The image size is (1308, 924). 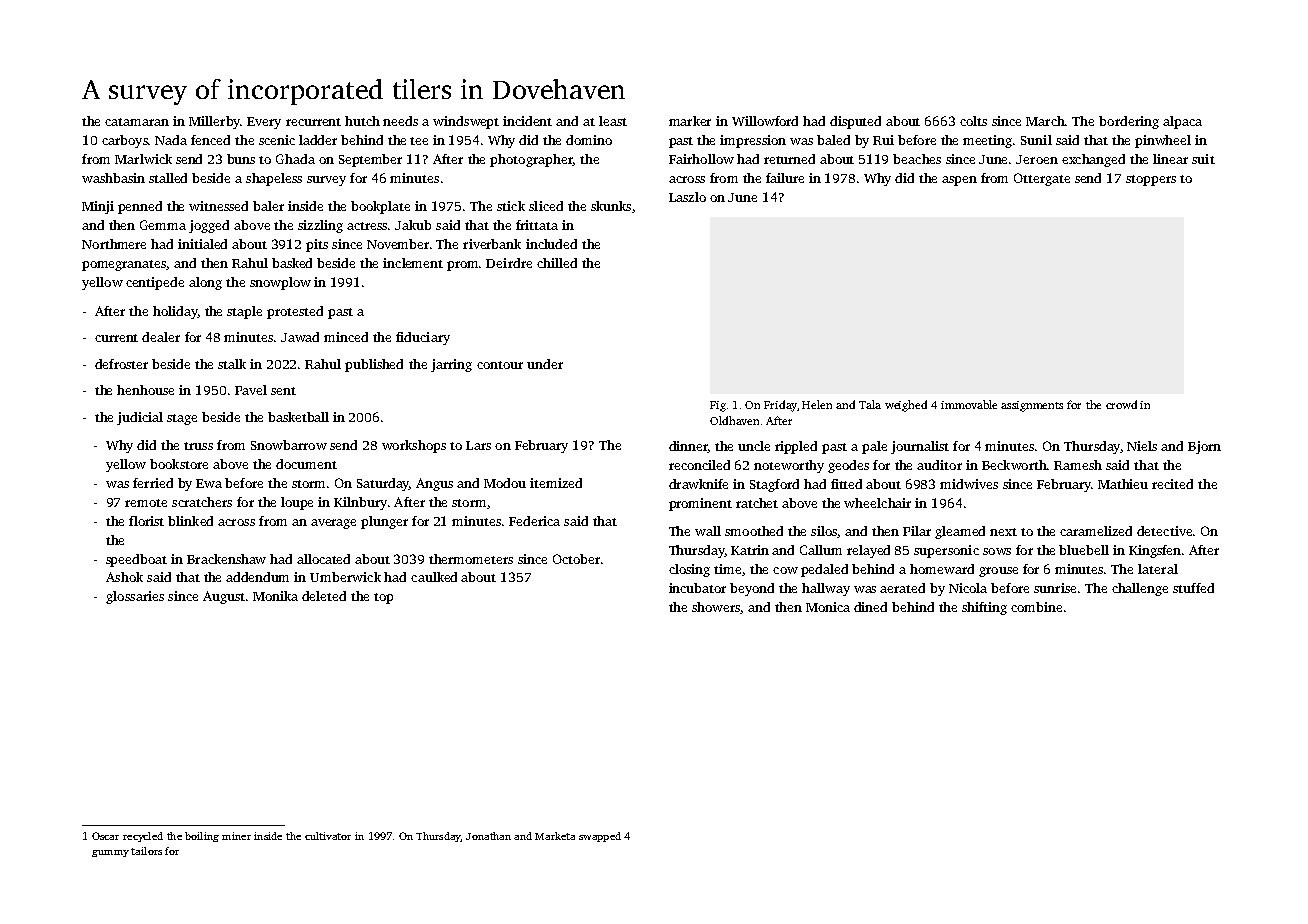 What do you see at coordinates (419, 141) in the screenshot?
I see `tee` at bounding box center [419, 141].
